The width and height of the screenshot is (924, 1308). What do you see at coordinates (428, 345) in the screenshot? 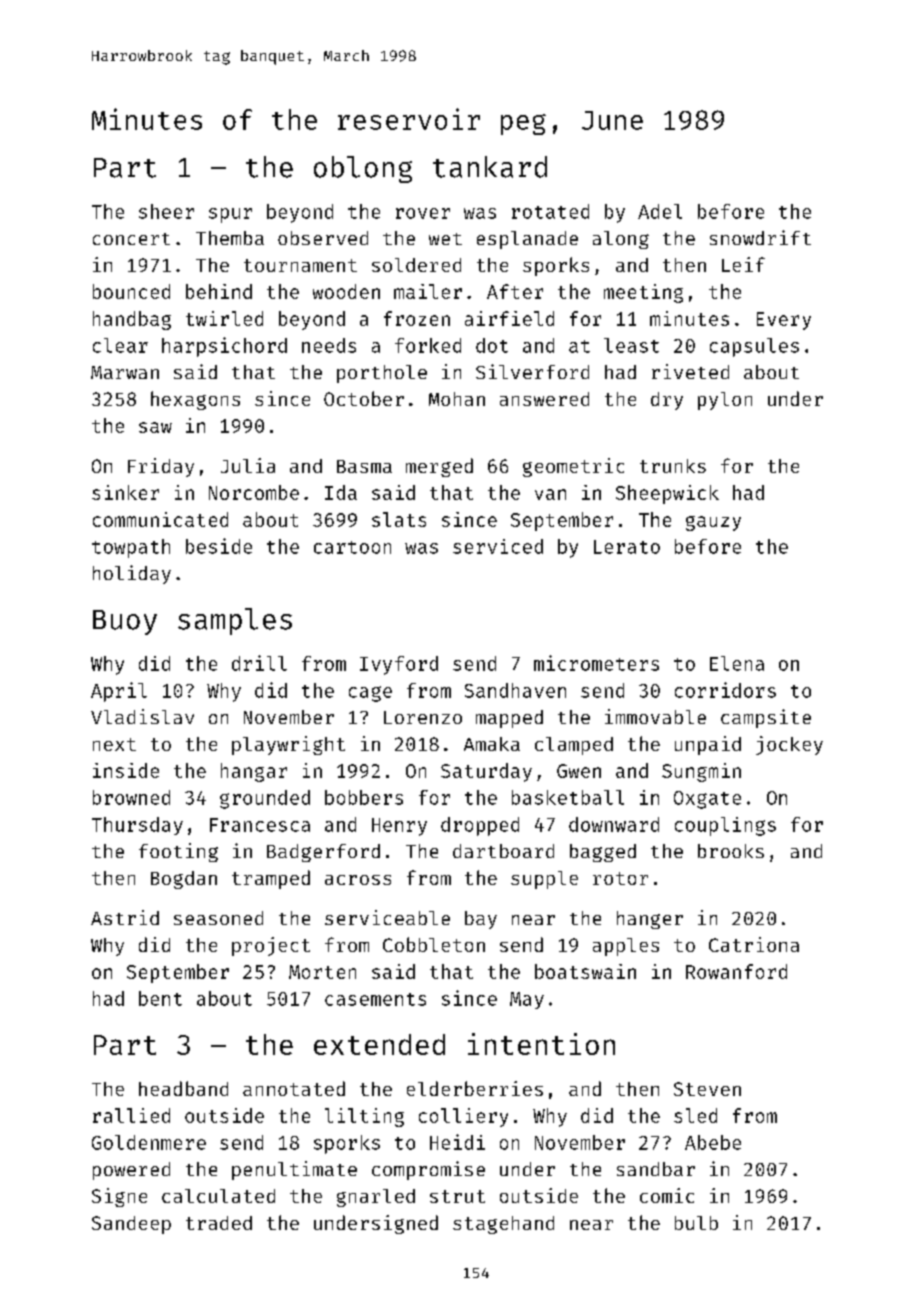
I see `forked` at bounding box center [428, 345].
